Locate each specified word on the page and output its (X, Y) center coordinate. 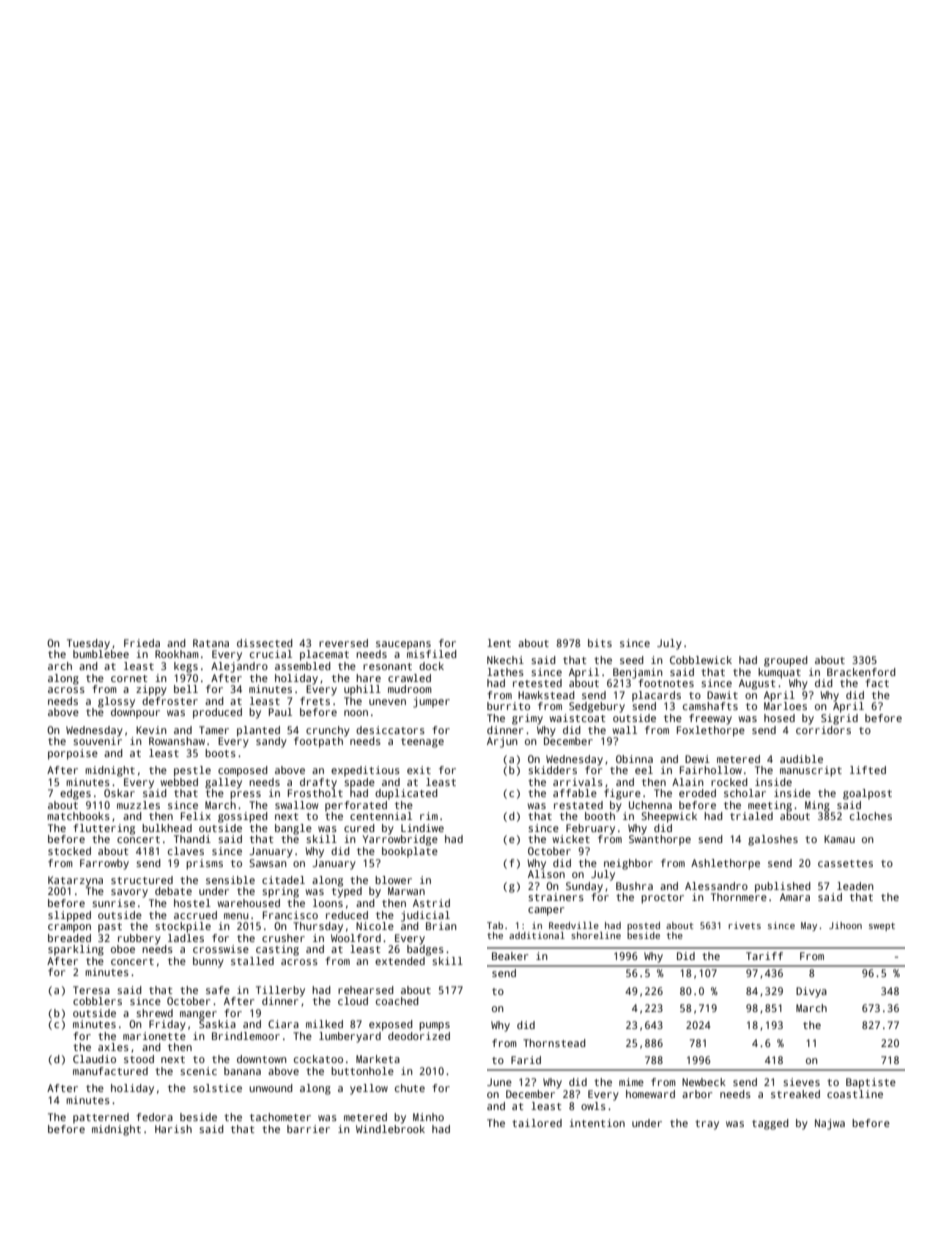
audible (801, 759)
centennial (381, 816)
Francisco (290, 915)
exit (419, 770)
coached (397, 1001)
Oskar (119, 793)
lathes (505, 672)
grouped (786, 661)
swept (882, 927)
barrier (308, 1129)
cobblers (97, 1001)
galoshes (773, 840)
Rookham (177, 654)
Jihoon (845, 925)
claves (186, 851)
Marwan (406, 891)
